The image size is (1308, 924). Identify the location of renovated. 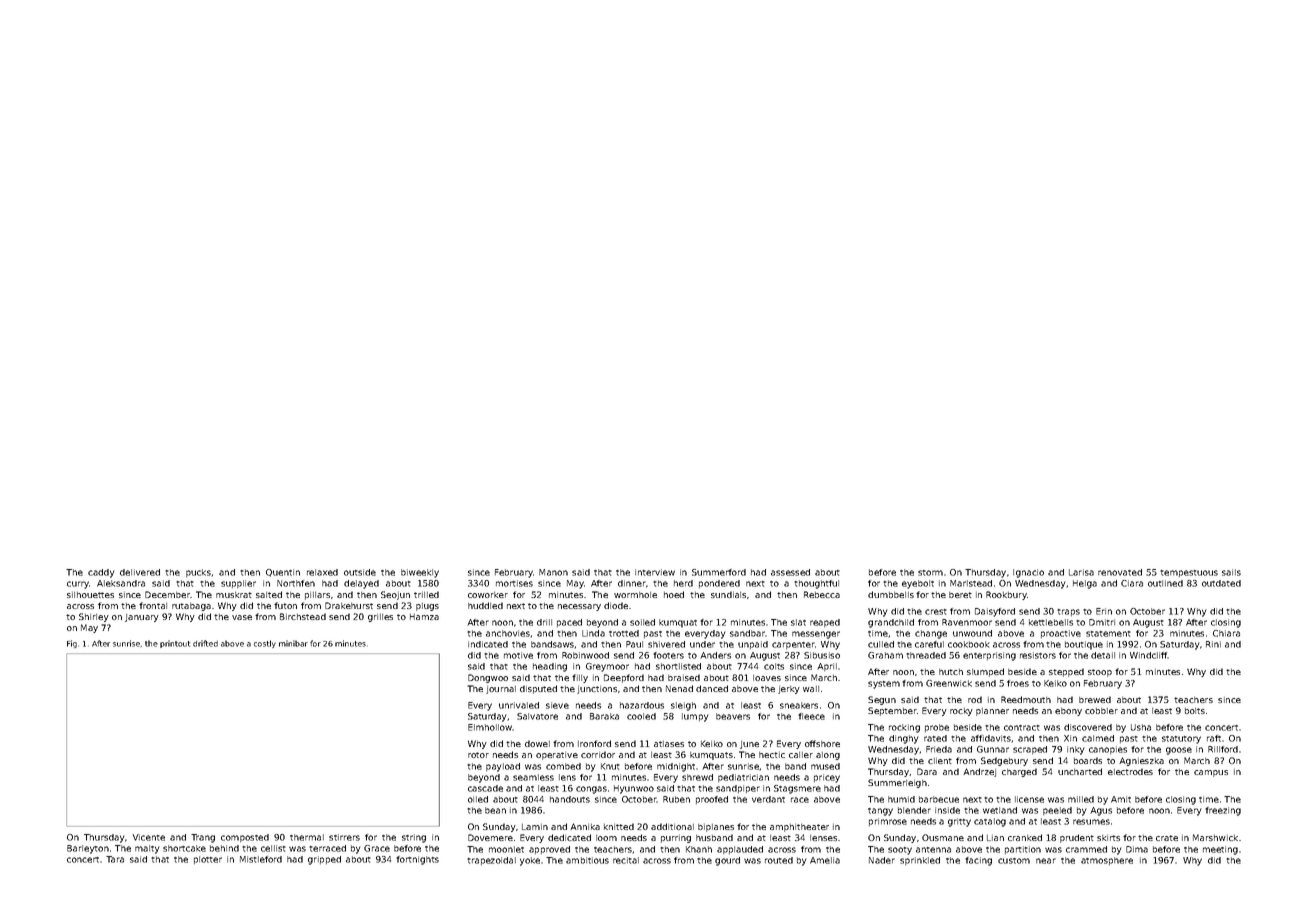
(1120, 572).
